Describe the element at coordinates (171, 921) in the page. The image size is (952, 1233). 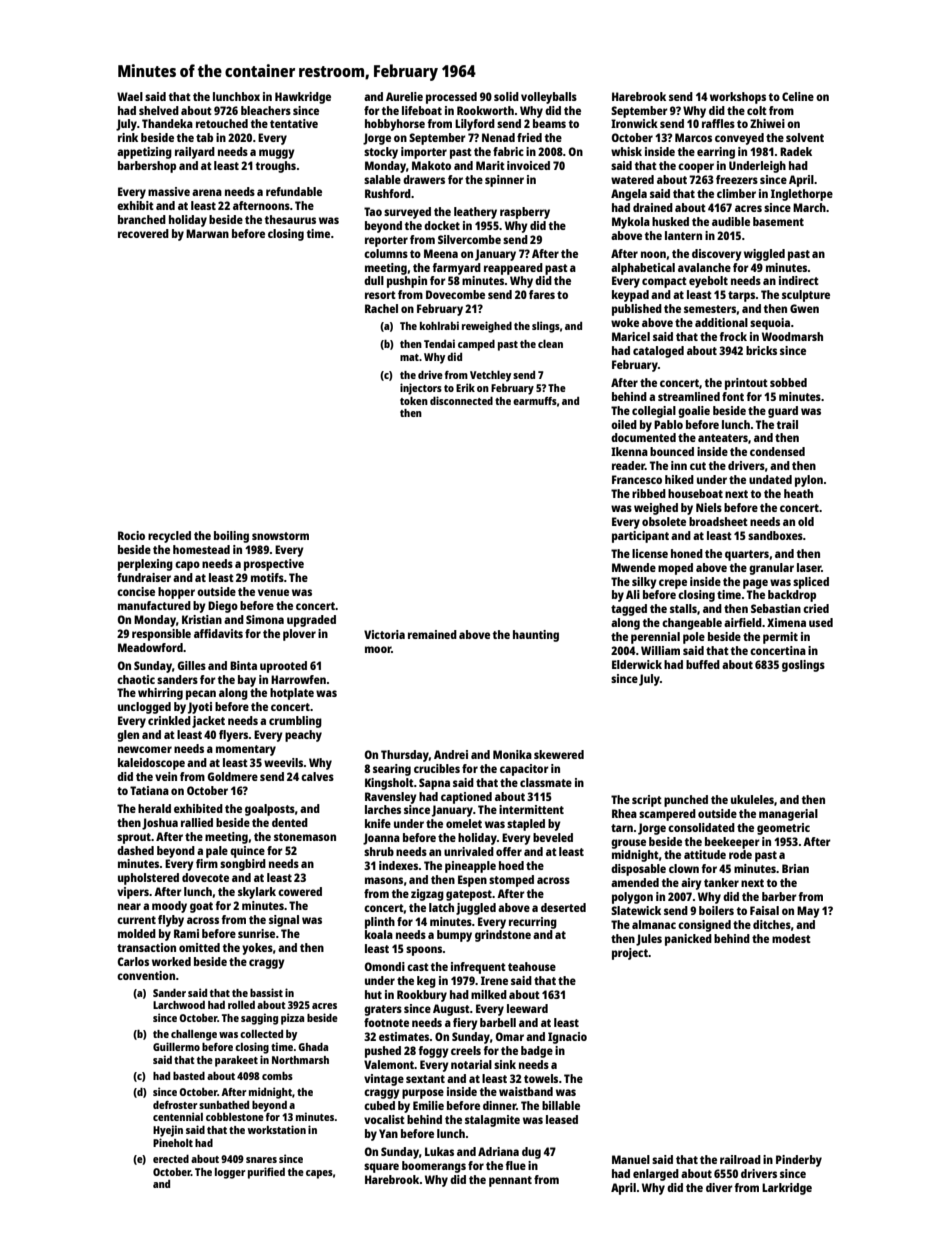
I see `flyby` at that location.
